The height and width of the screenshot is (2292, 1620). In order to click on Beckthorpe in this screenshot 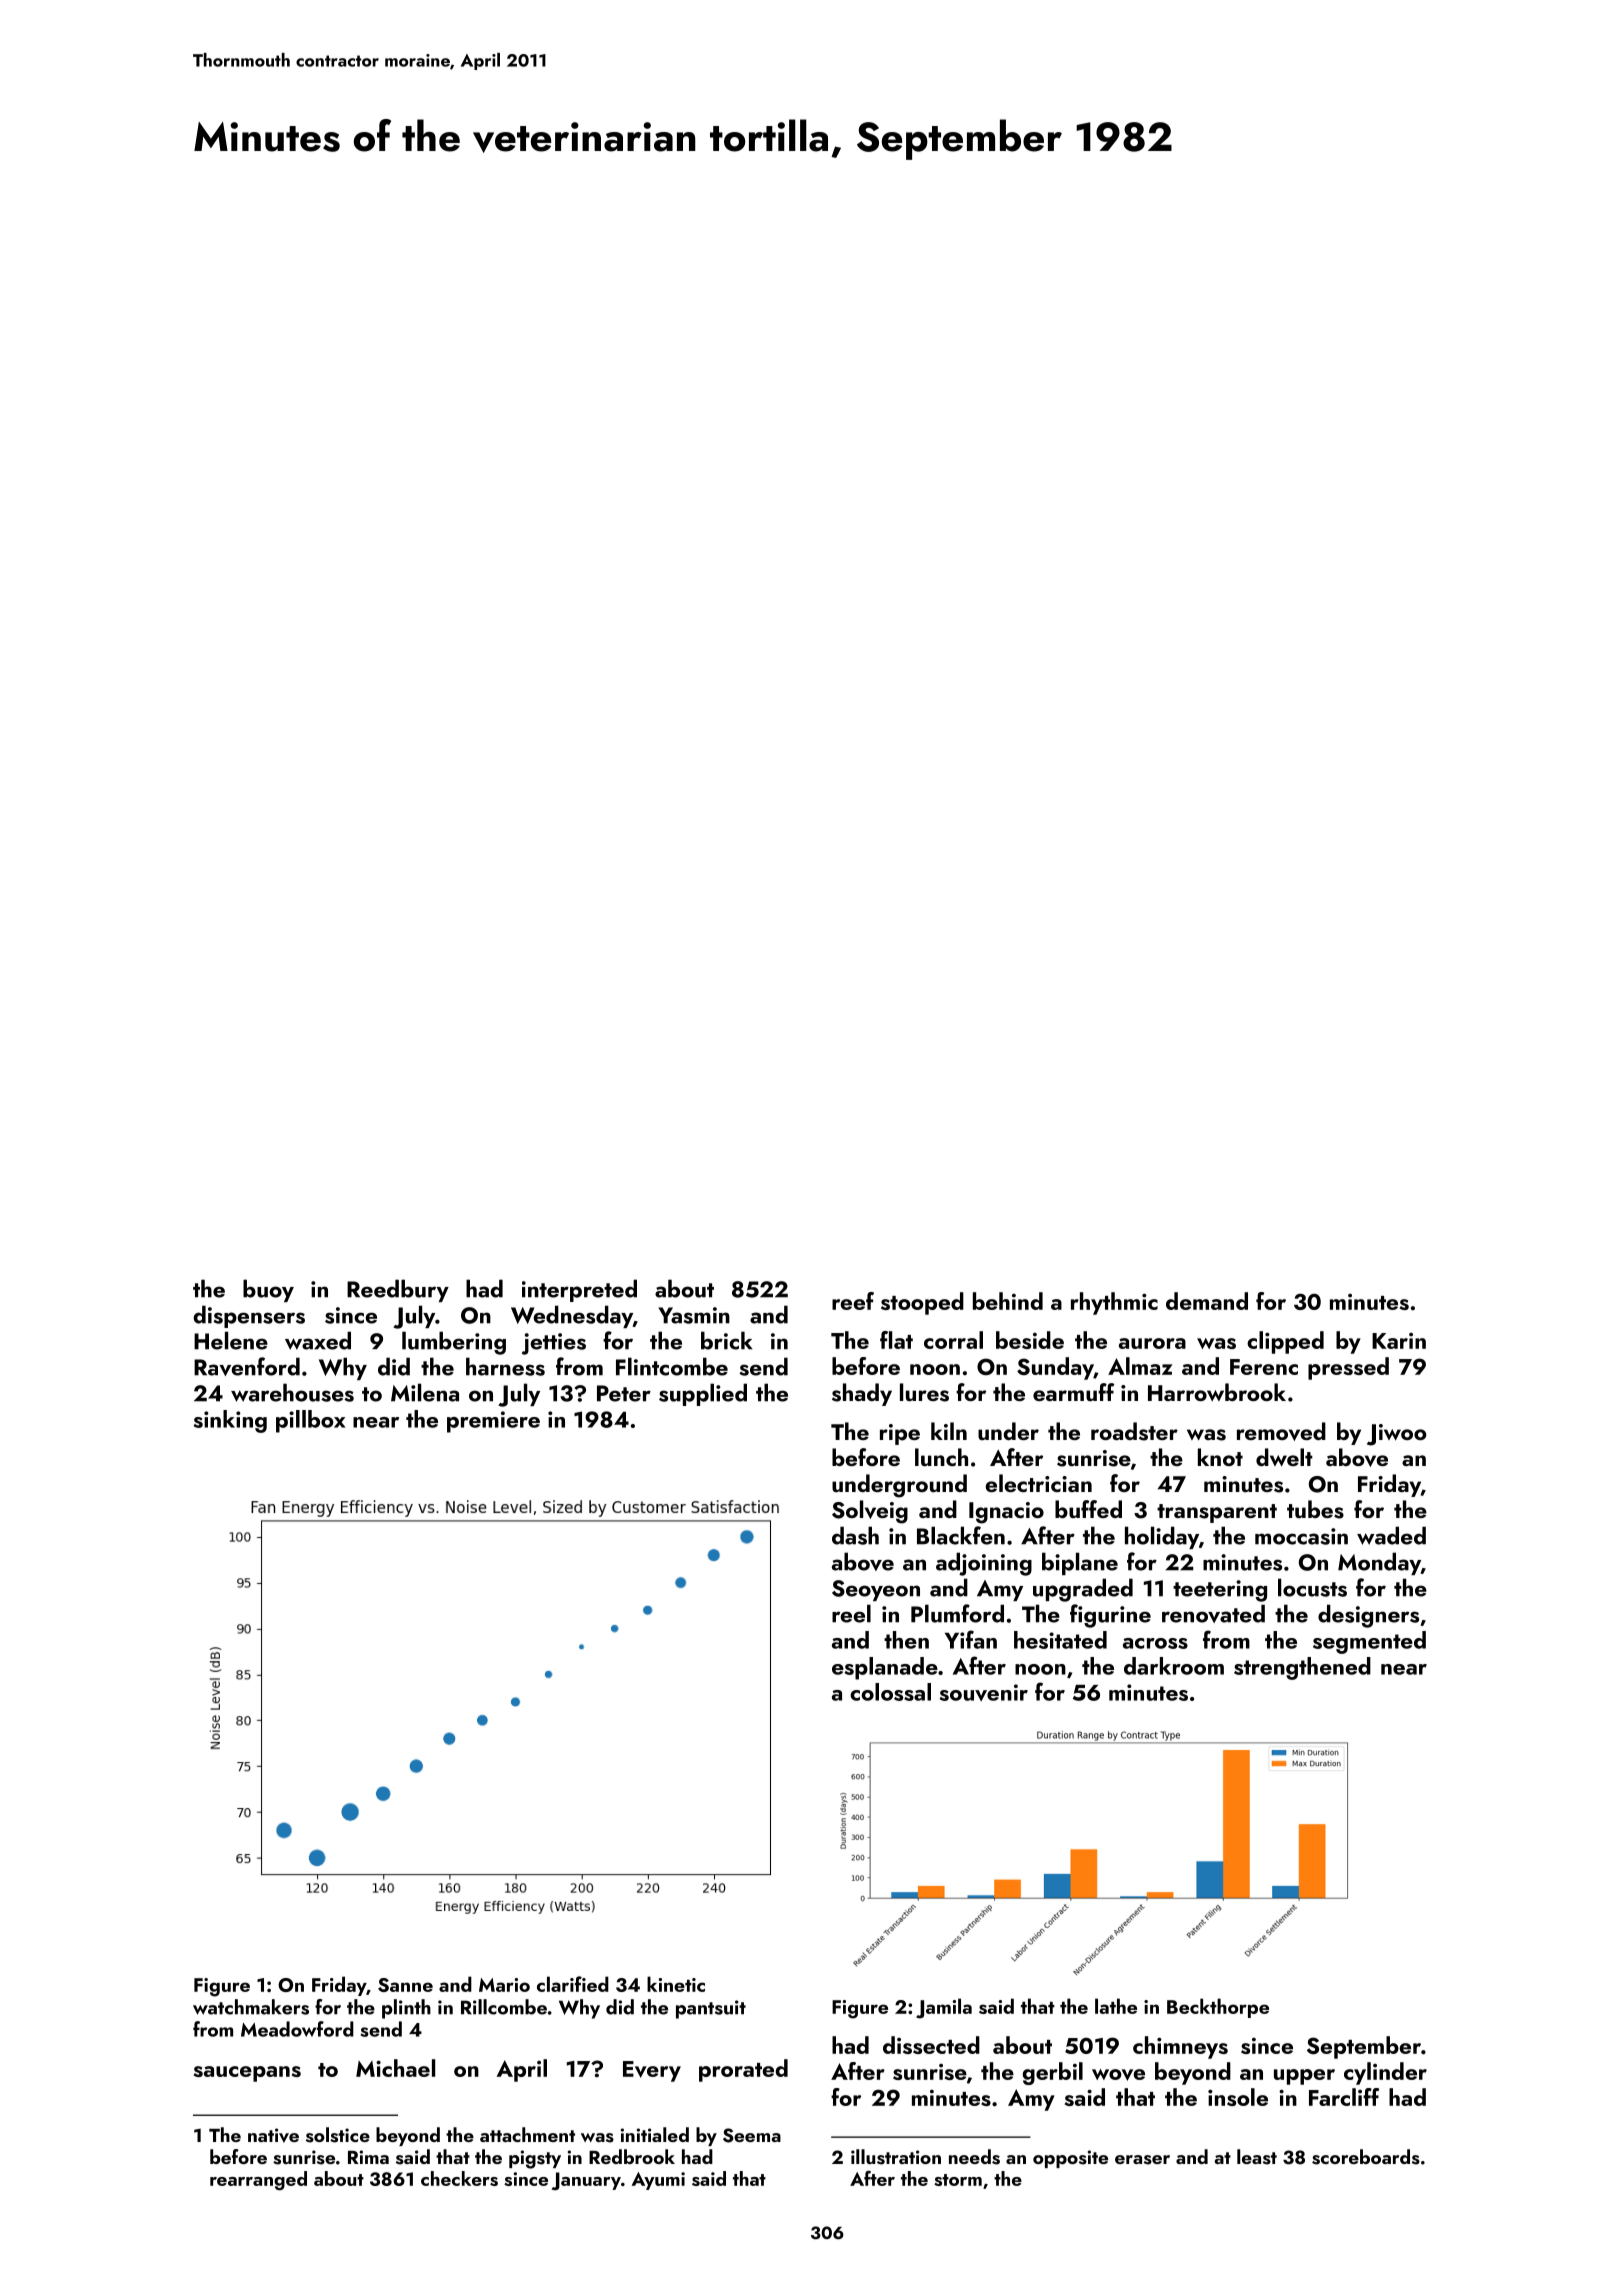, I will do `click(1218, 2008)`.
